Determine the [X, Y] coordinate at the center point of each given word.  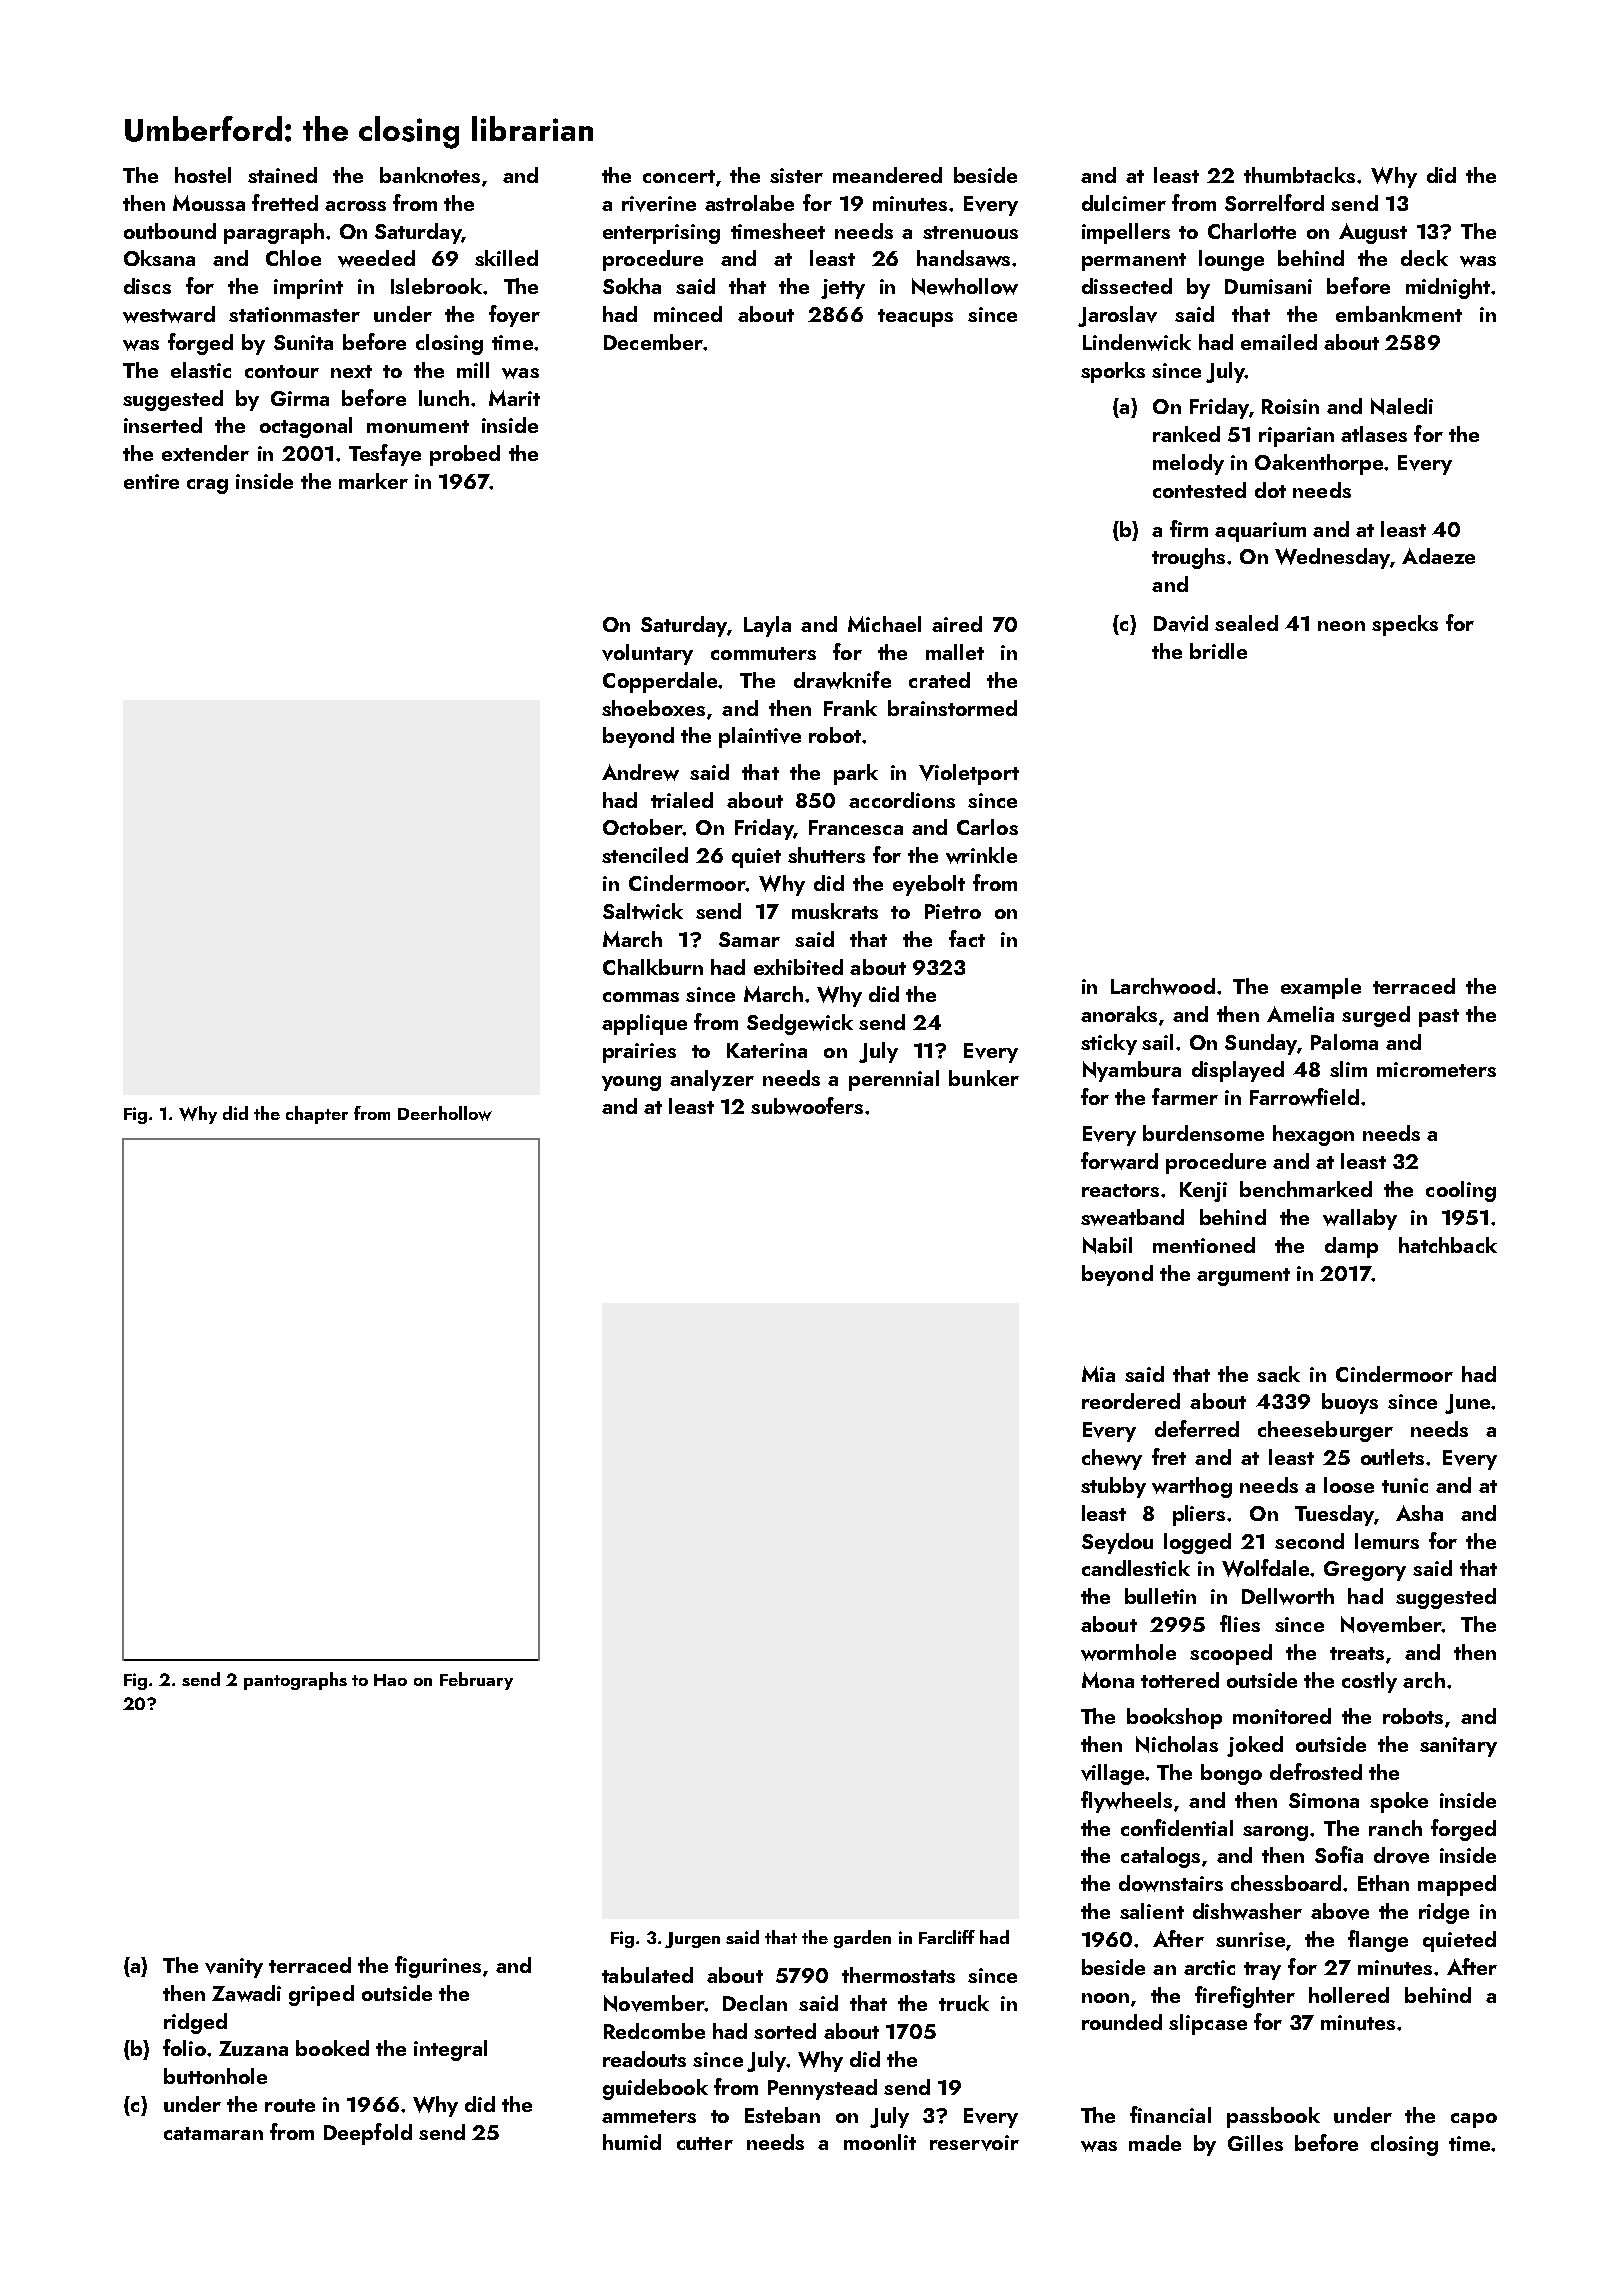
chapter [317, 1115]
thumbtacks [1299, 175]
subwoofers [807, 1106]
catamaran [213, 2133]
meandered [887, 175]
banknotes [430, 175]
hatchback [1448, 1245]
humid [632, 2142]
